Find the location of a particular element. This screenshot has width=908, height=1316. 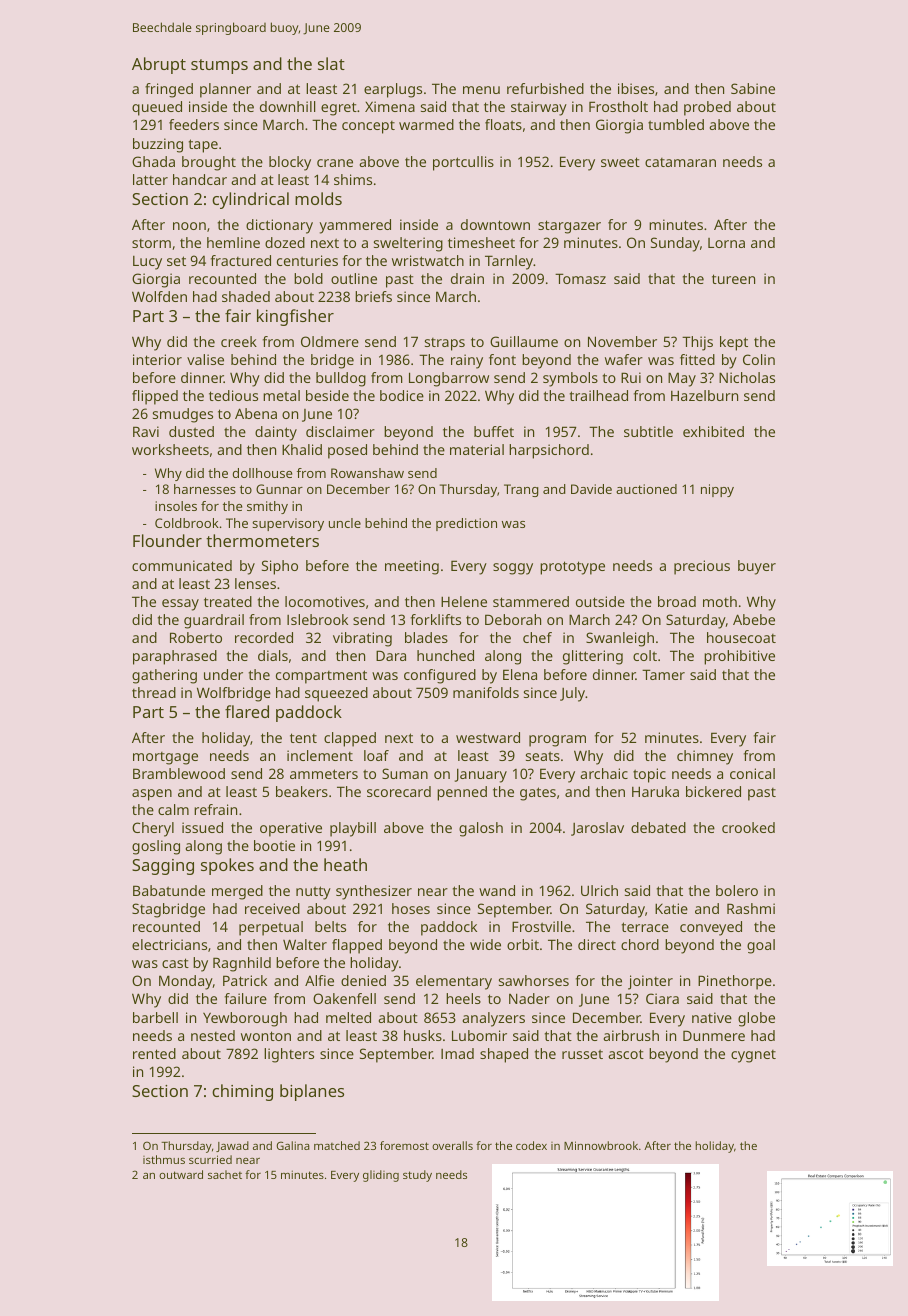

font is located at coordinates (502, 359).
